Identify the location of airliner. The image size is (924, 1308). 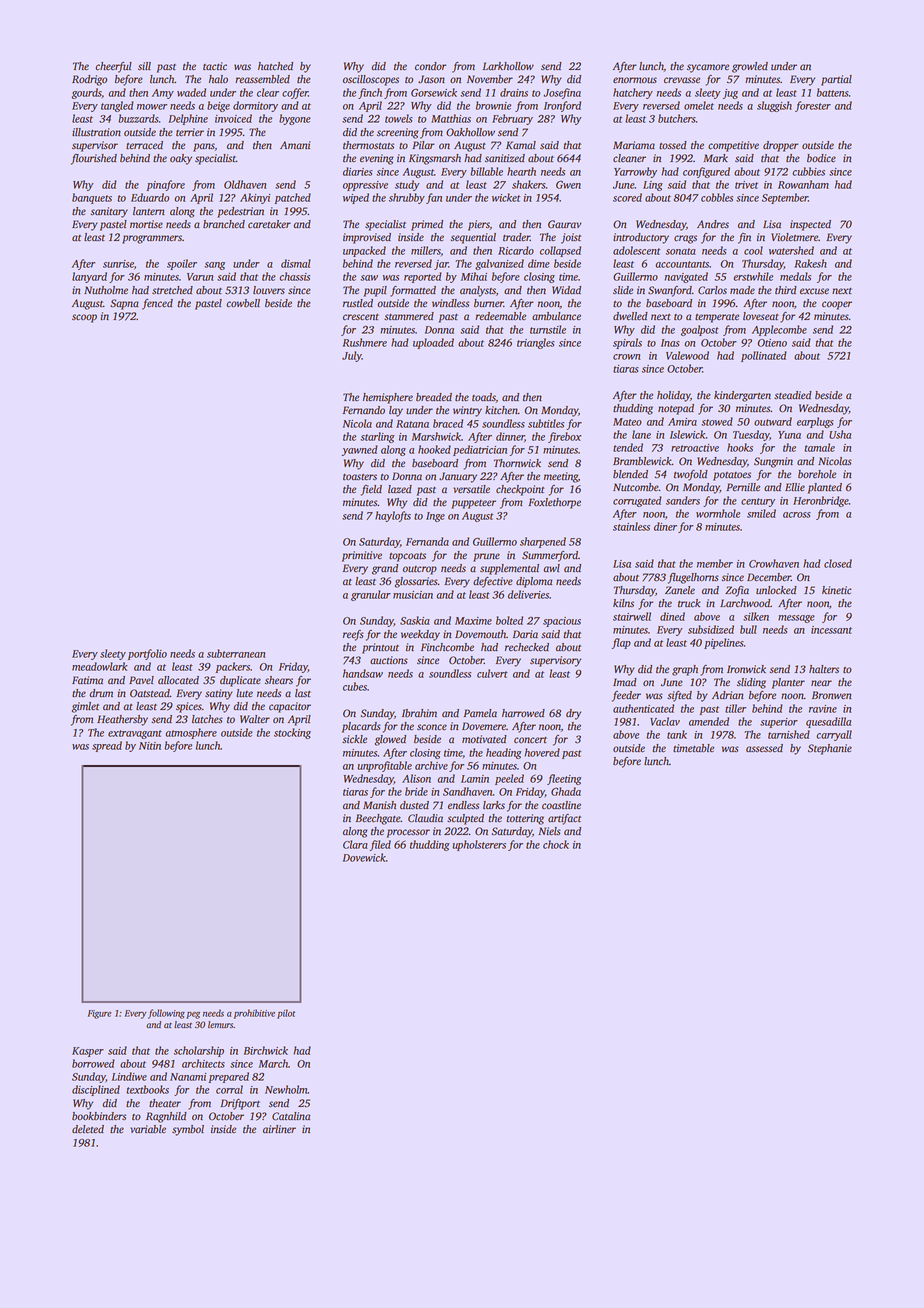
(279, 1129).
